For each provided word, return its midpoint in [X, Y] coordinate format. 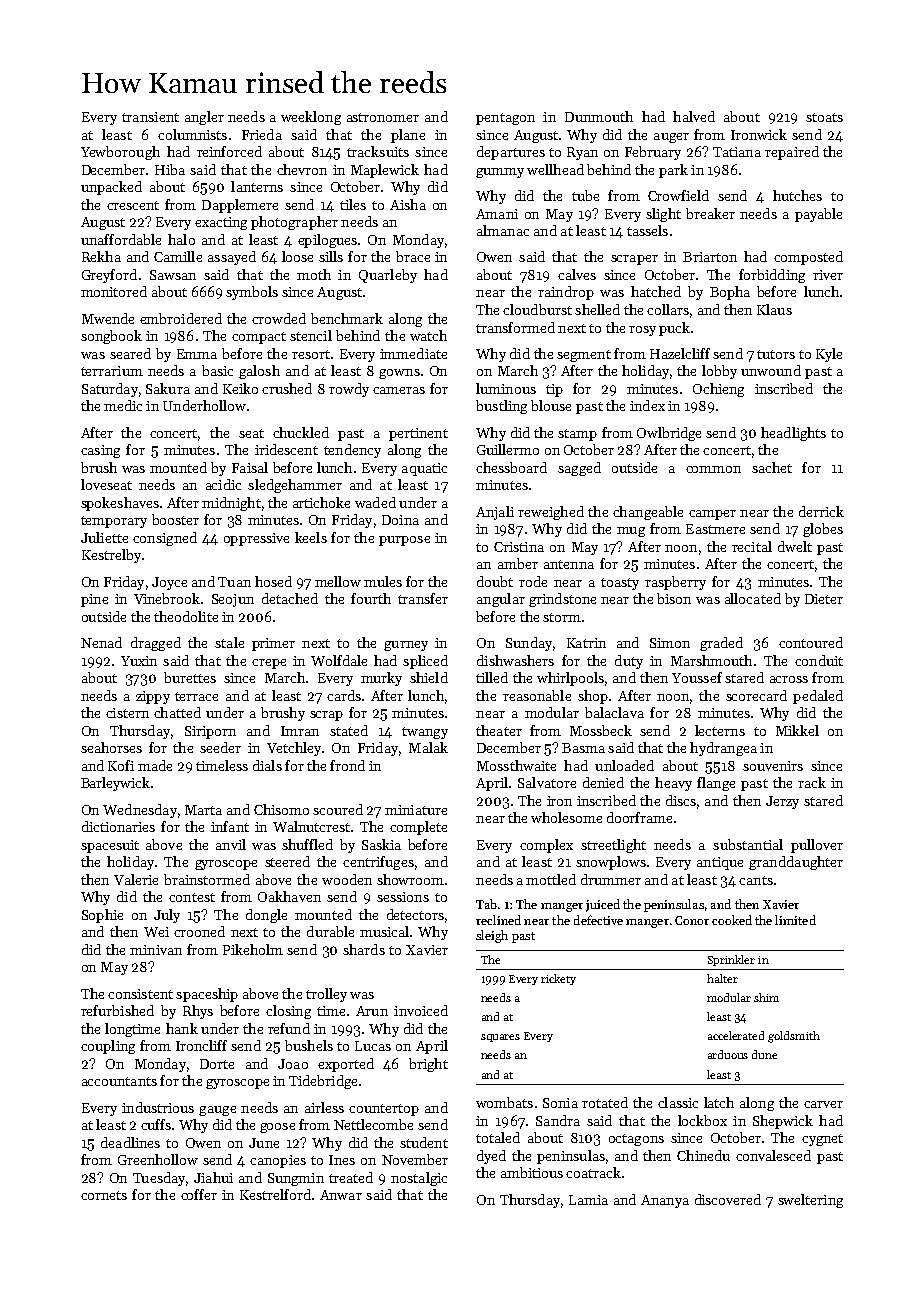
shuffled [307, 844]
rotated [605, 1102]
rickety [558, 979]
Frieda [262, 134]
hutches [797, 195]
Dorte [217, 1064]
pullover [817, 846]
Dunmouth [599, 116]
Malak [428, 747]
